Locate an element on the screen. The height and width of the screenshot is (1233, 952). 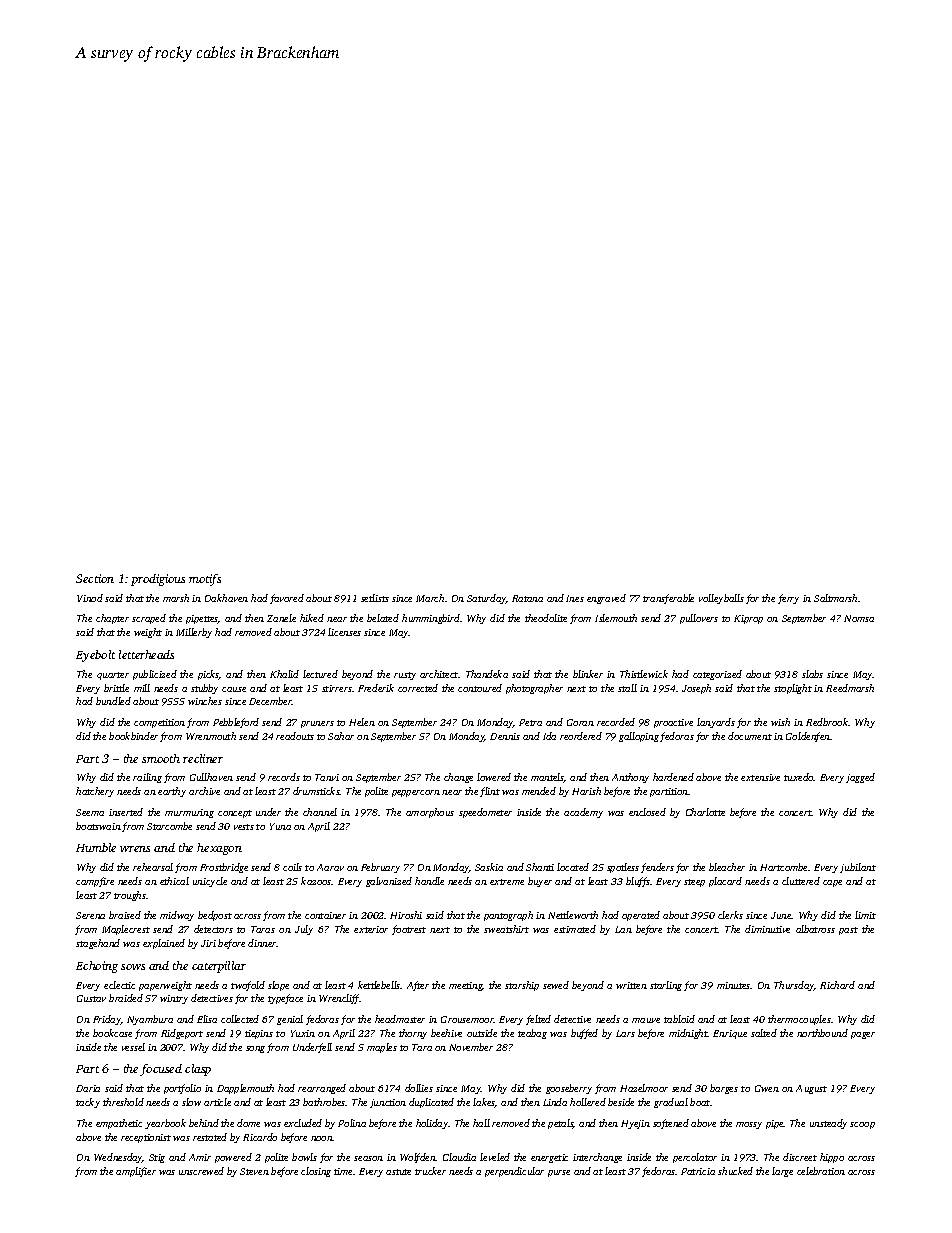
Humble is located at coordinates (96, 847).
